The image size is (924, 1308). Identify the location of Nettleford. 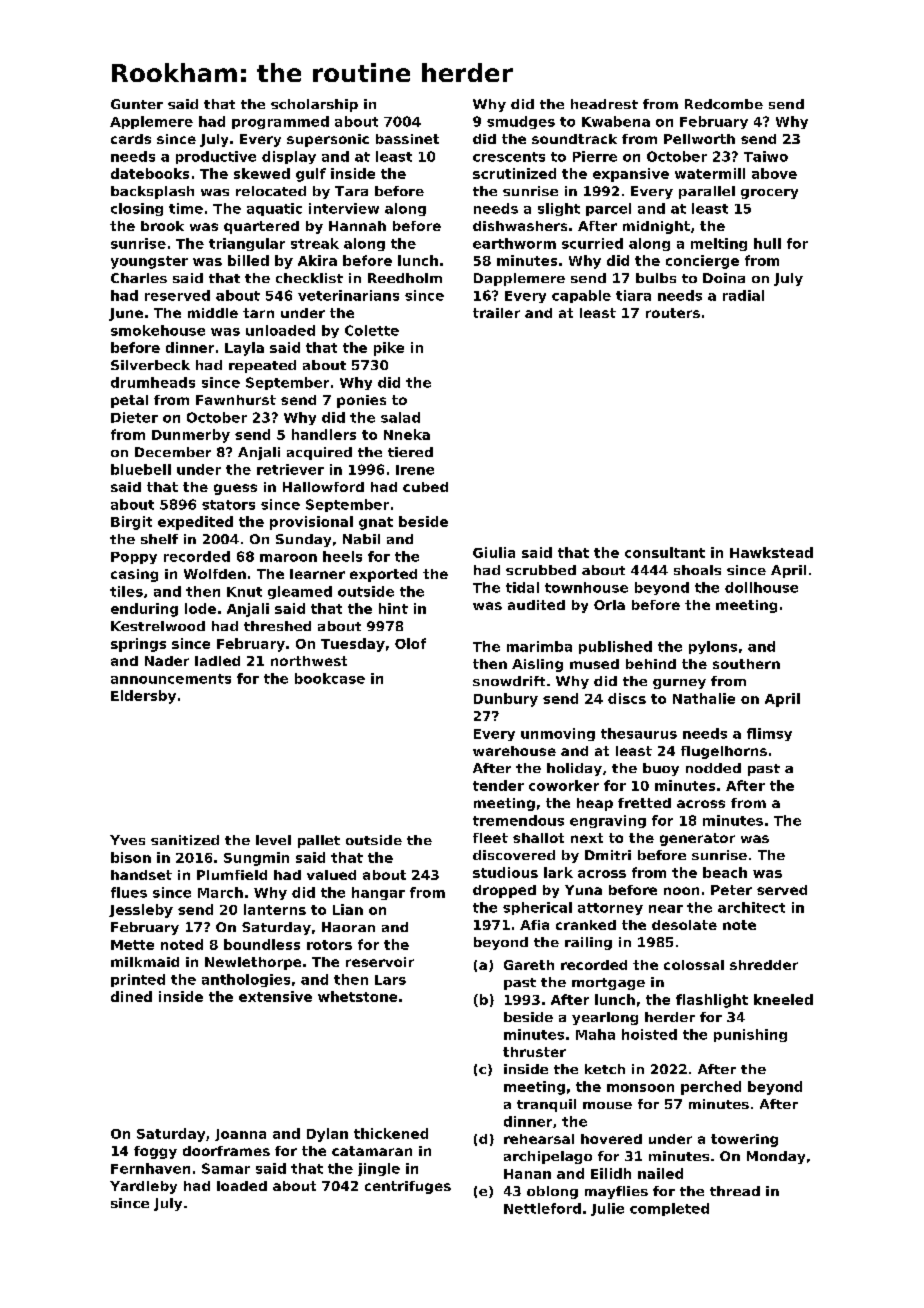
(542, 1208).
